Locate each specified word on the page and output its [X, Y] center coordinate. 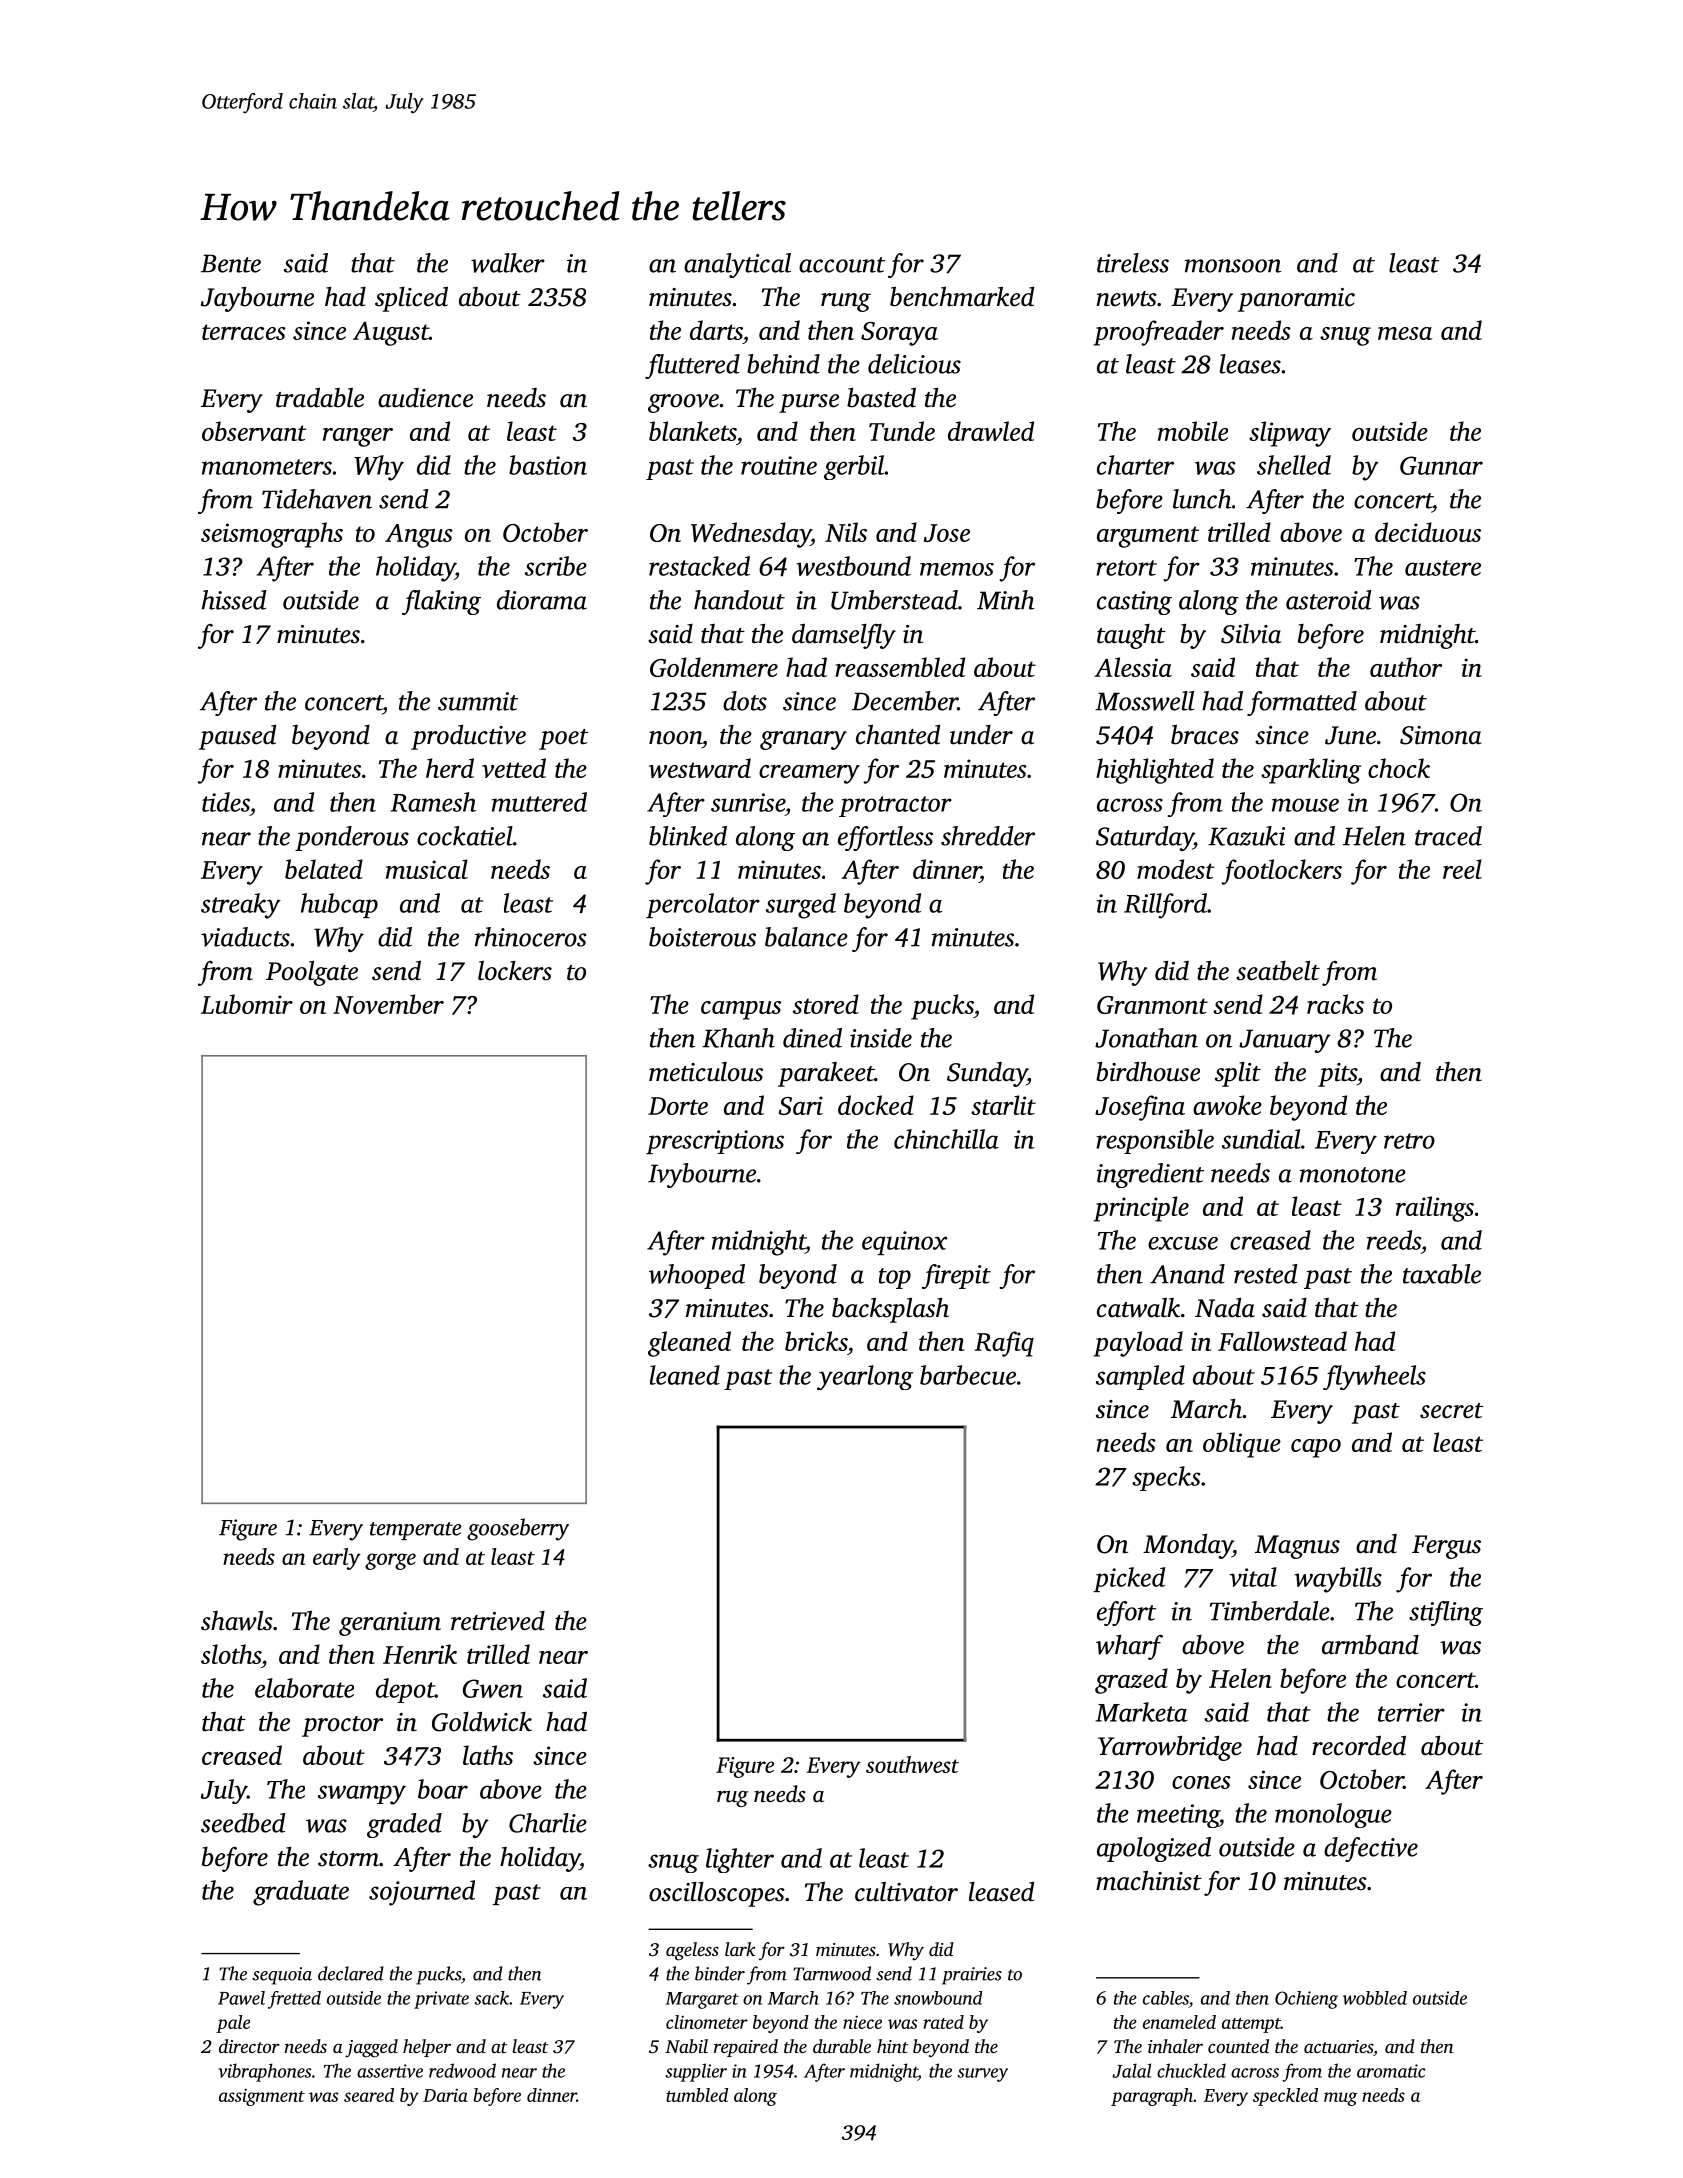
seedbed [243, 1823]
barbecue [968, 1375]
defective [1371, 1849]
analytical [737, 265]
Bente [231, 263]
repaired [746, 2048]
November [388, 1004]
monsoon [1233, 266]
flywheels [1374, 1377]
